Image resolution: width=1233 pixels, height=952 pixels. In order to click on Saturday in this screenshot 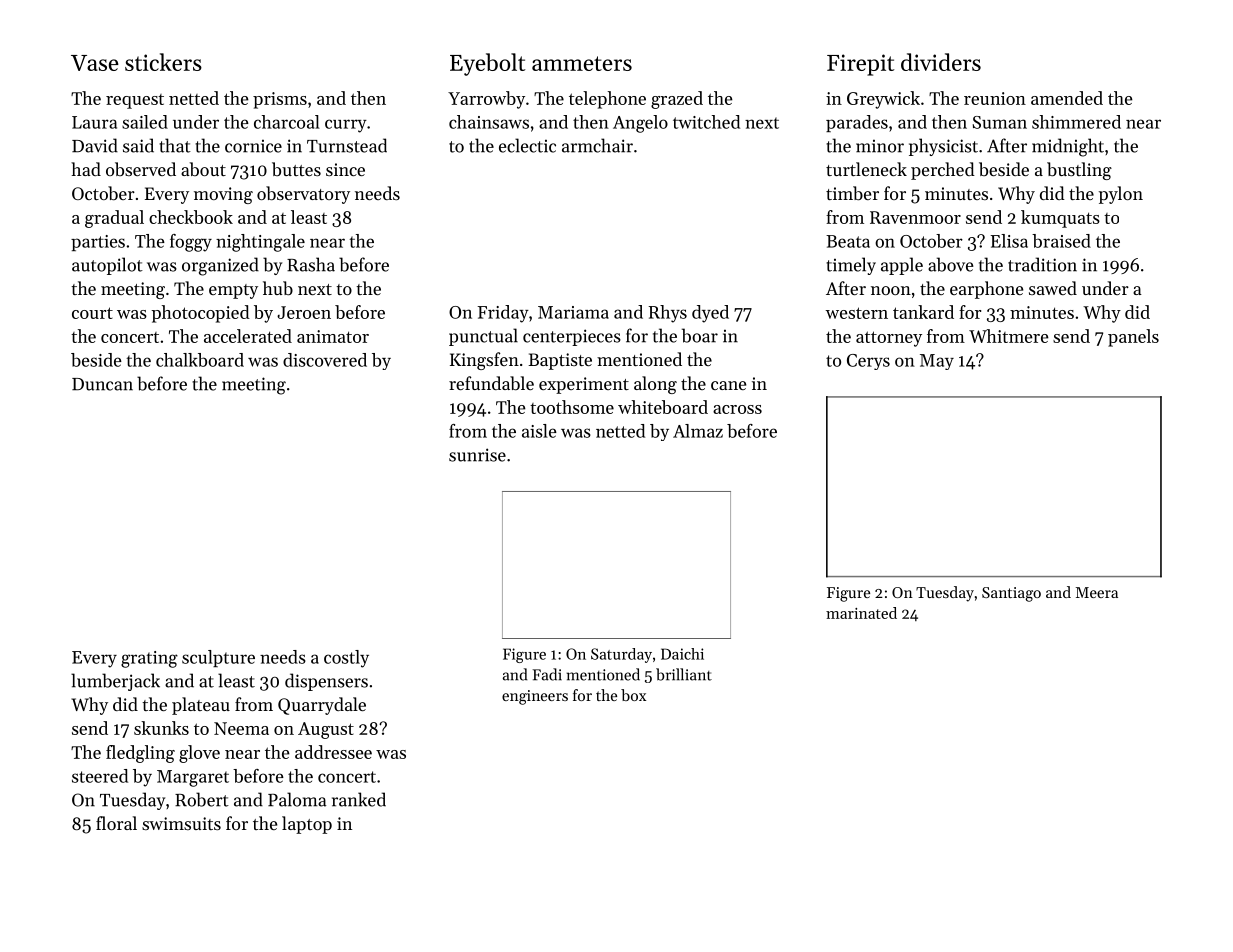, I will do `click(621, 655)`.
